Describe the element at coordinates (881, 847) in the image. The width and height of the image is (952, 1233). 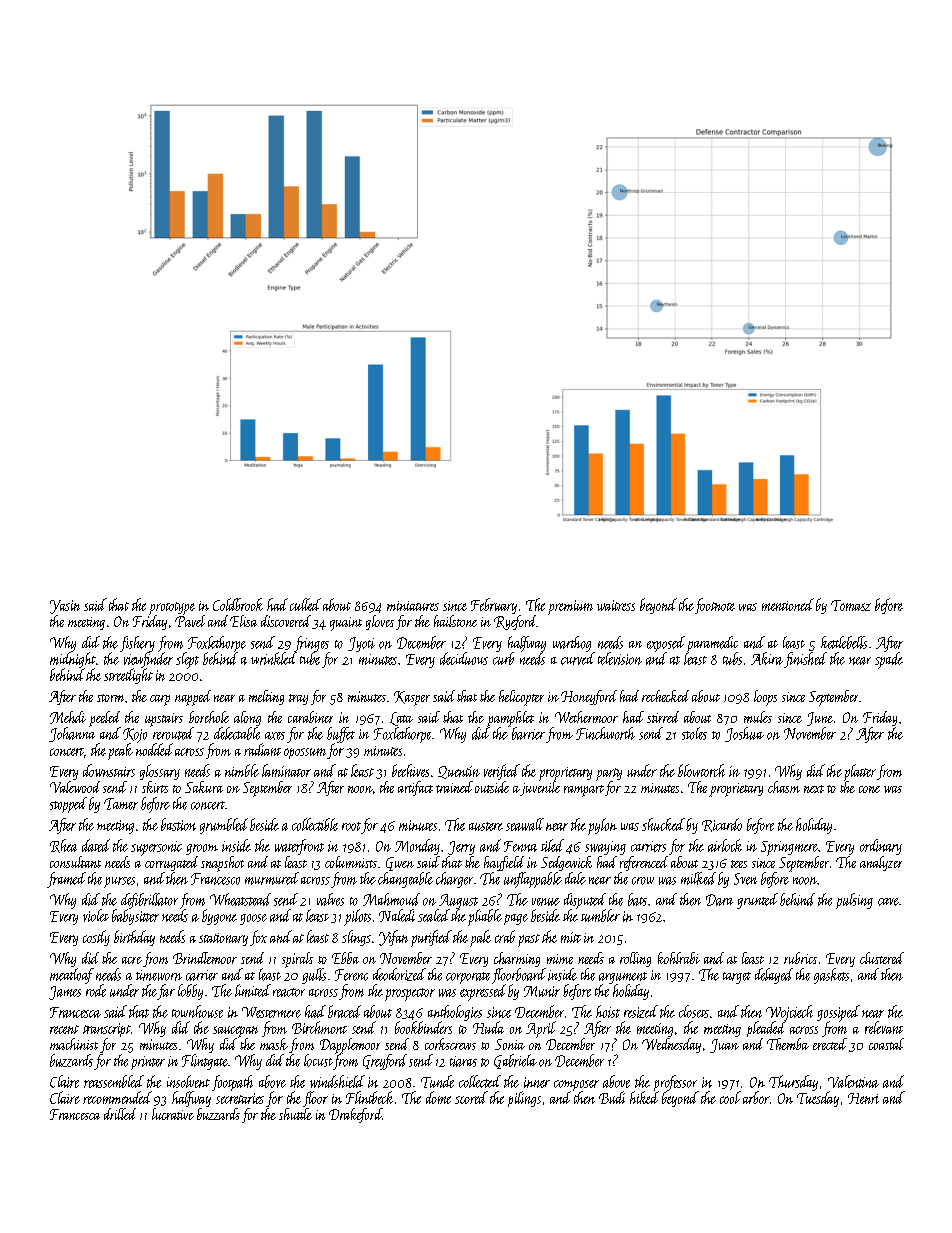
I see `ordinary` at that location.
